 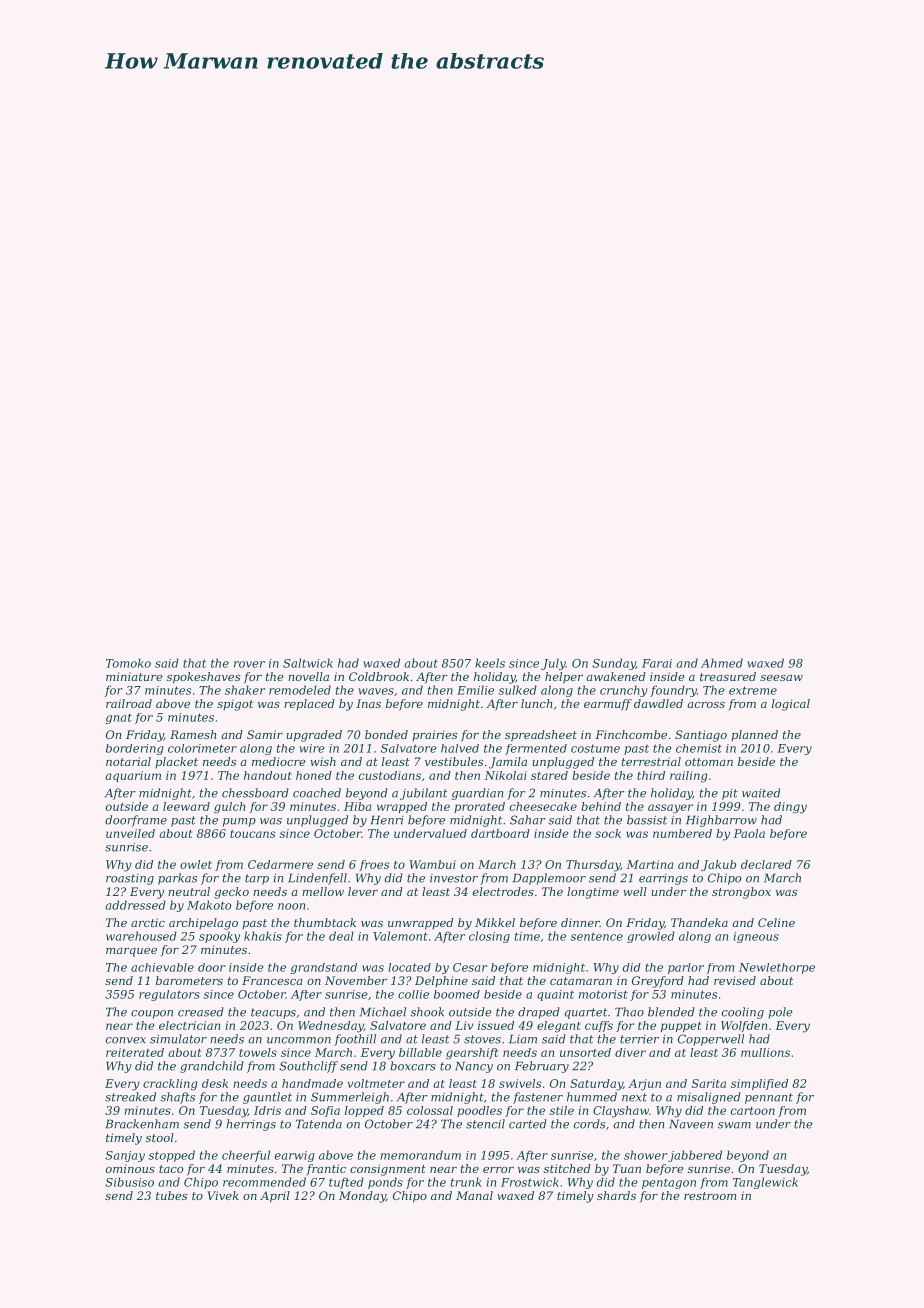 I want to click on fastener, so click(x=538, y=1098).
